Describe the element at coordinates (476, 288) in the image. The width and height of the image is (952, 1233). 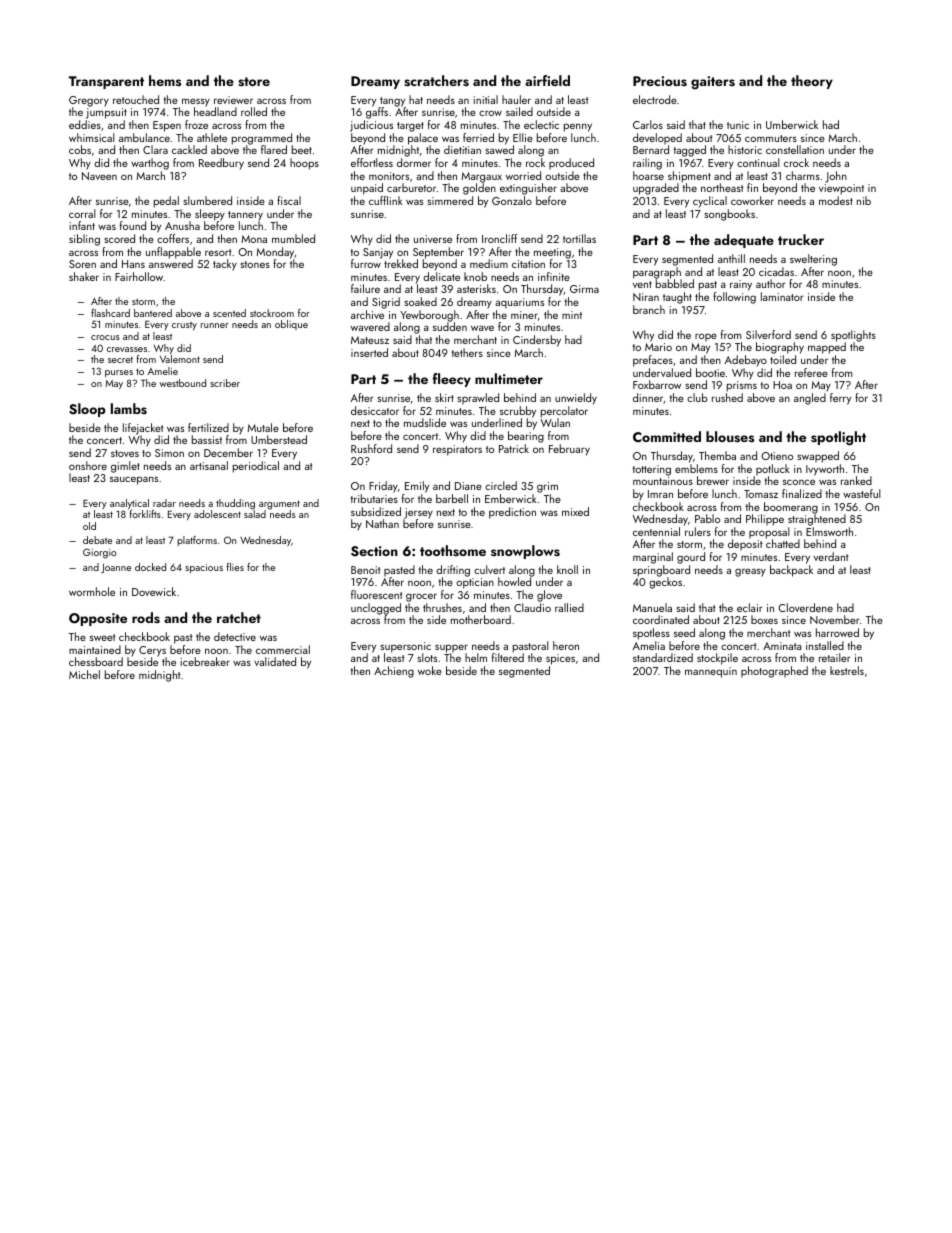
I see `asterisks` at that location.
